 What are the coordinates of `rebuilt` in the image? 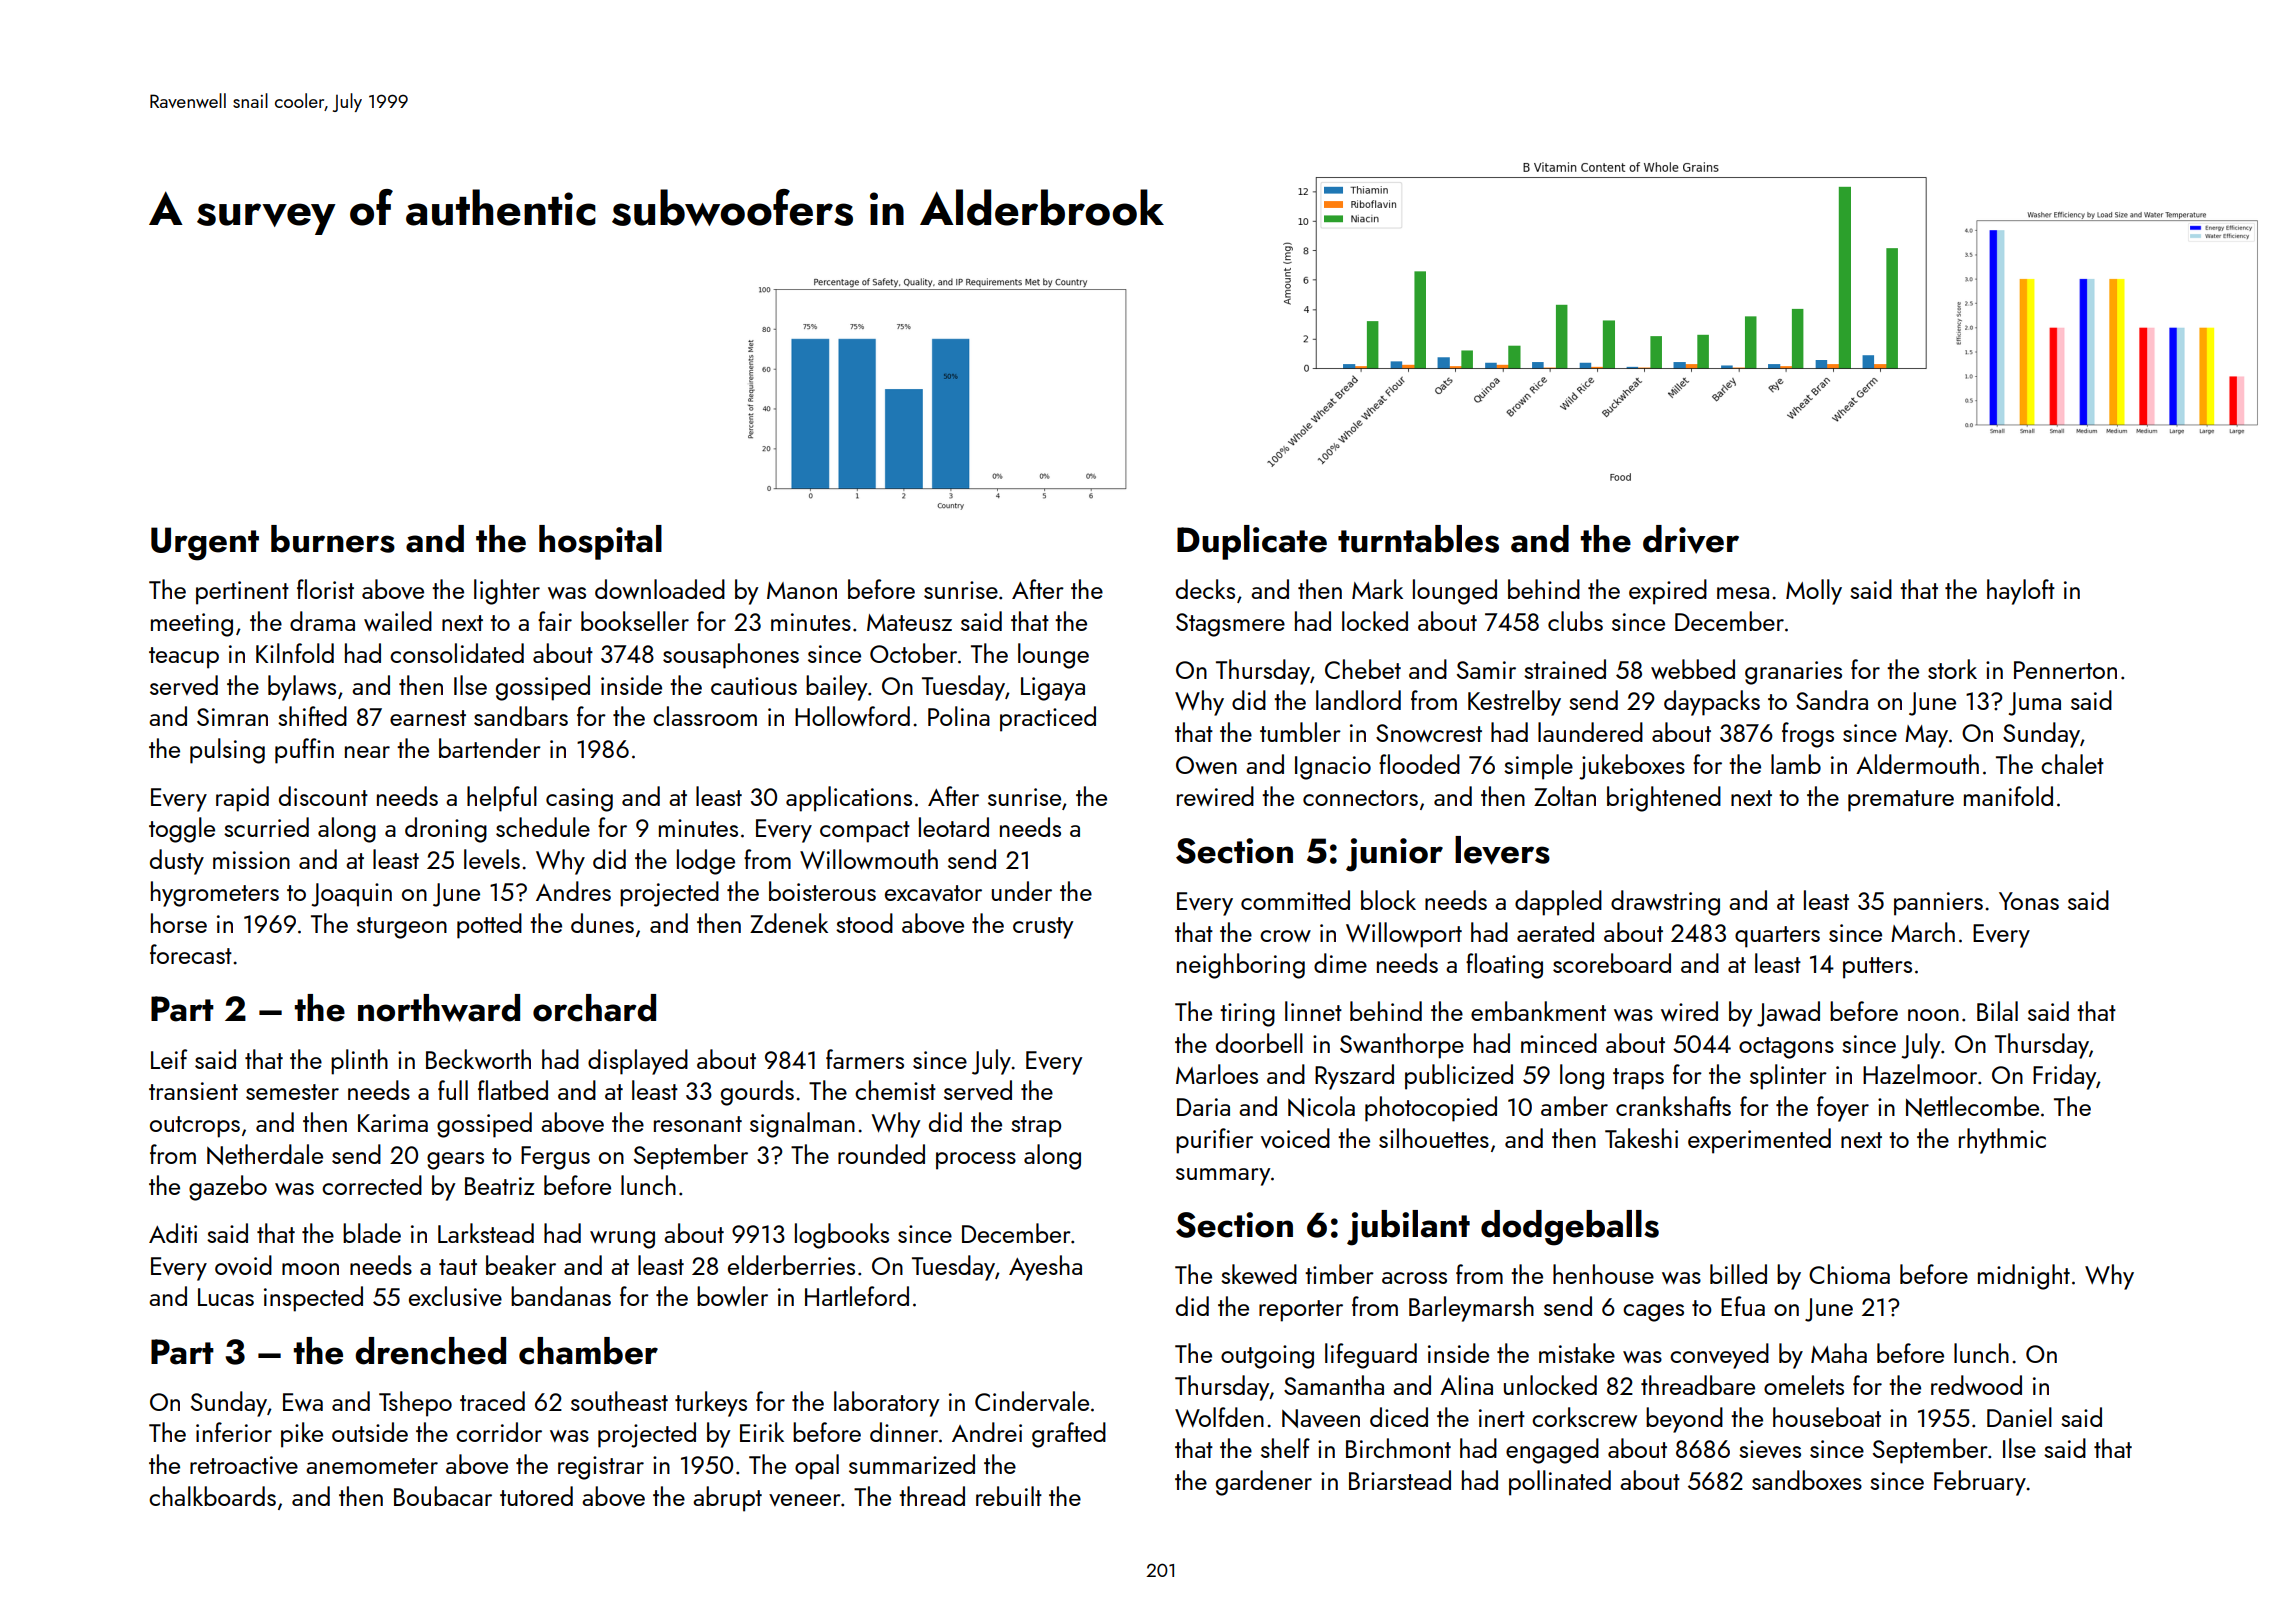 It's located at (1009, 1496).
